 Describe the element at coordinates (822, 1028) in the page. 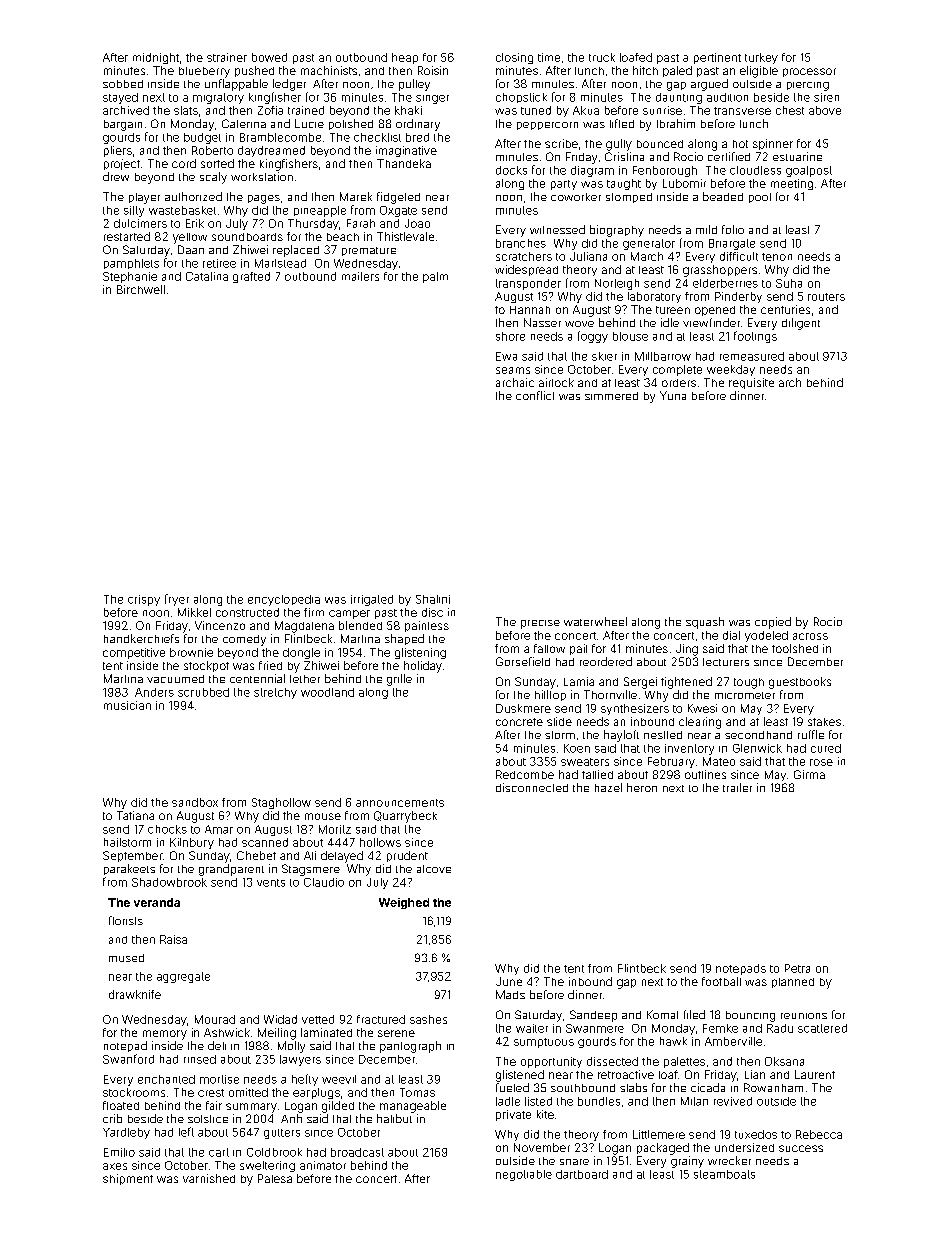

I see `scattered` at that location.
